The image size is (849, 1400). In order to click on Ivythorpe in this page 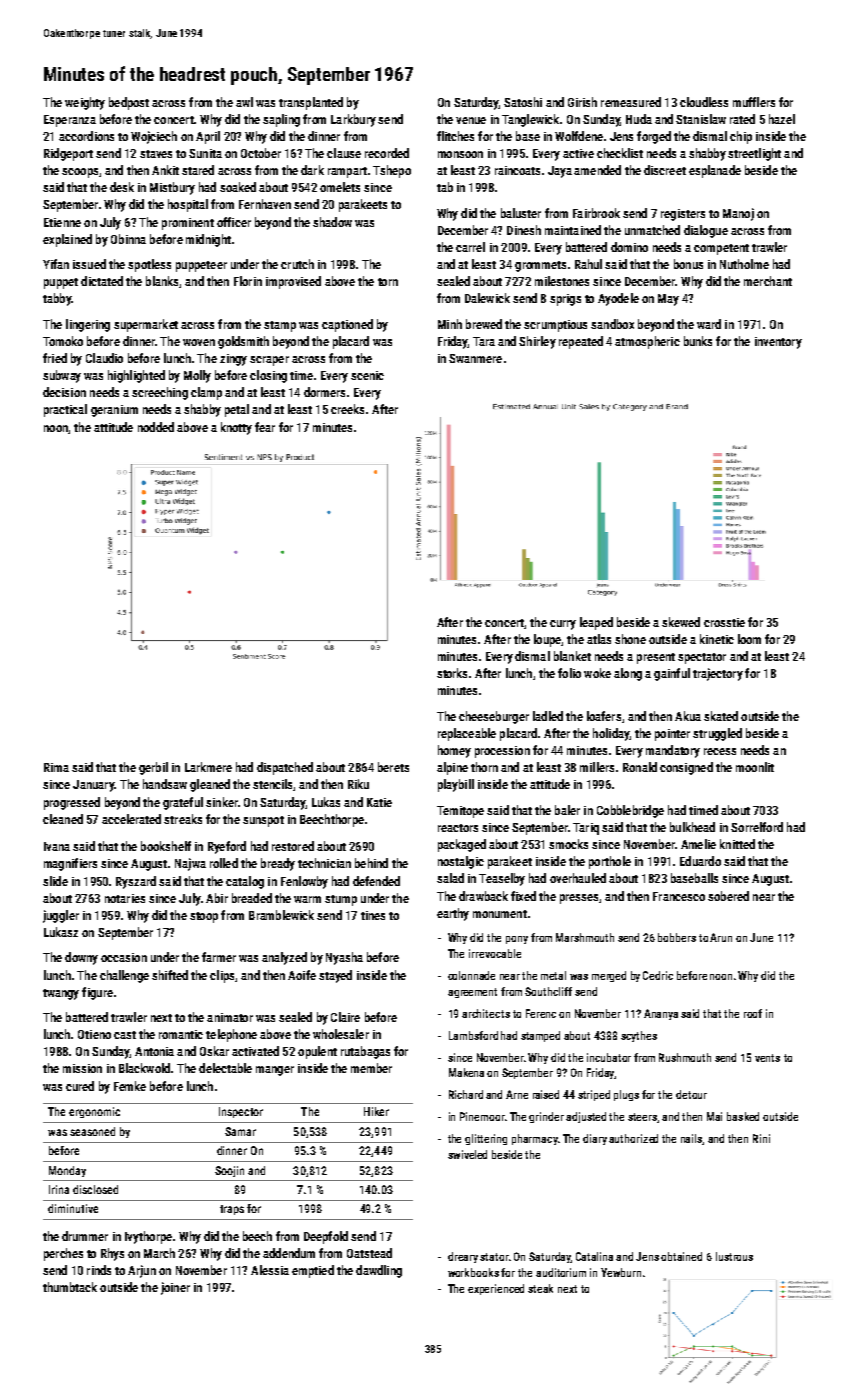, I will do `click(148, 1237)`.
